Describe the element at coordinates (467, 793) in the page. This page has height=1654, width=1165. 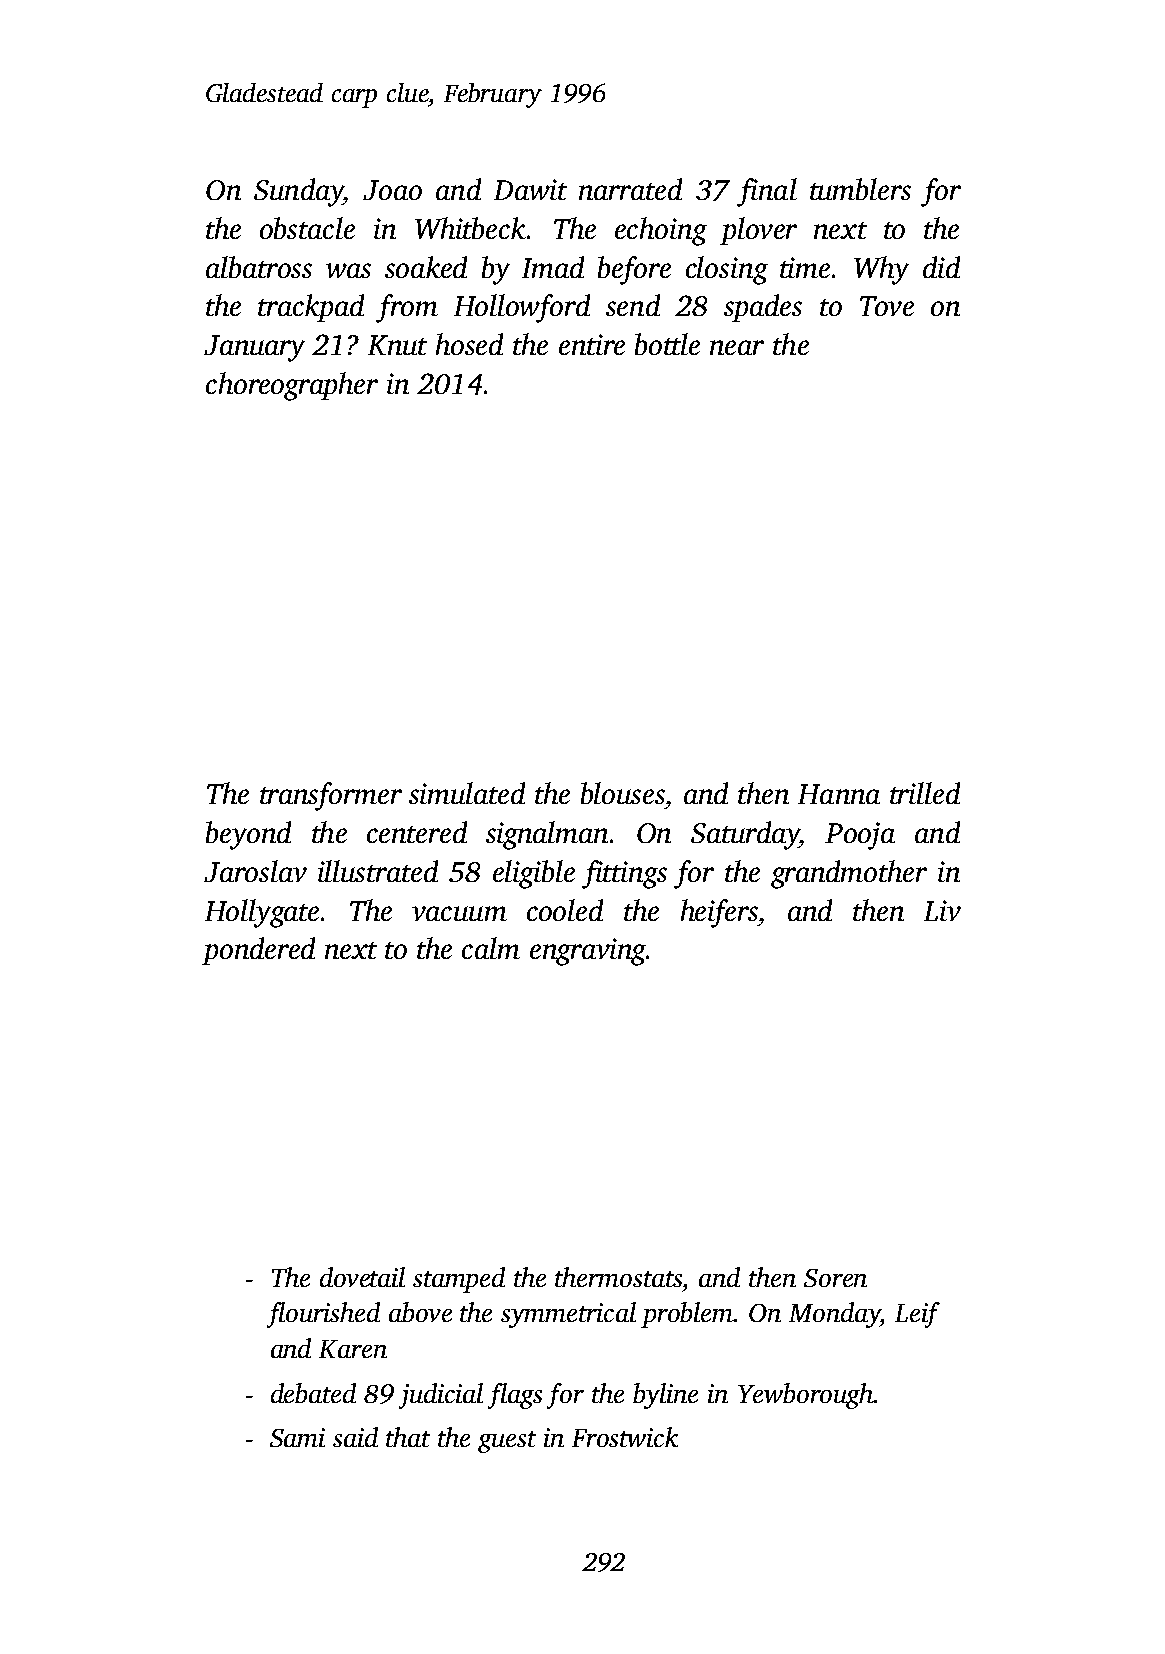
I see `simulated` at that location.
